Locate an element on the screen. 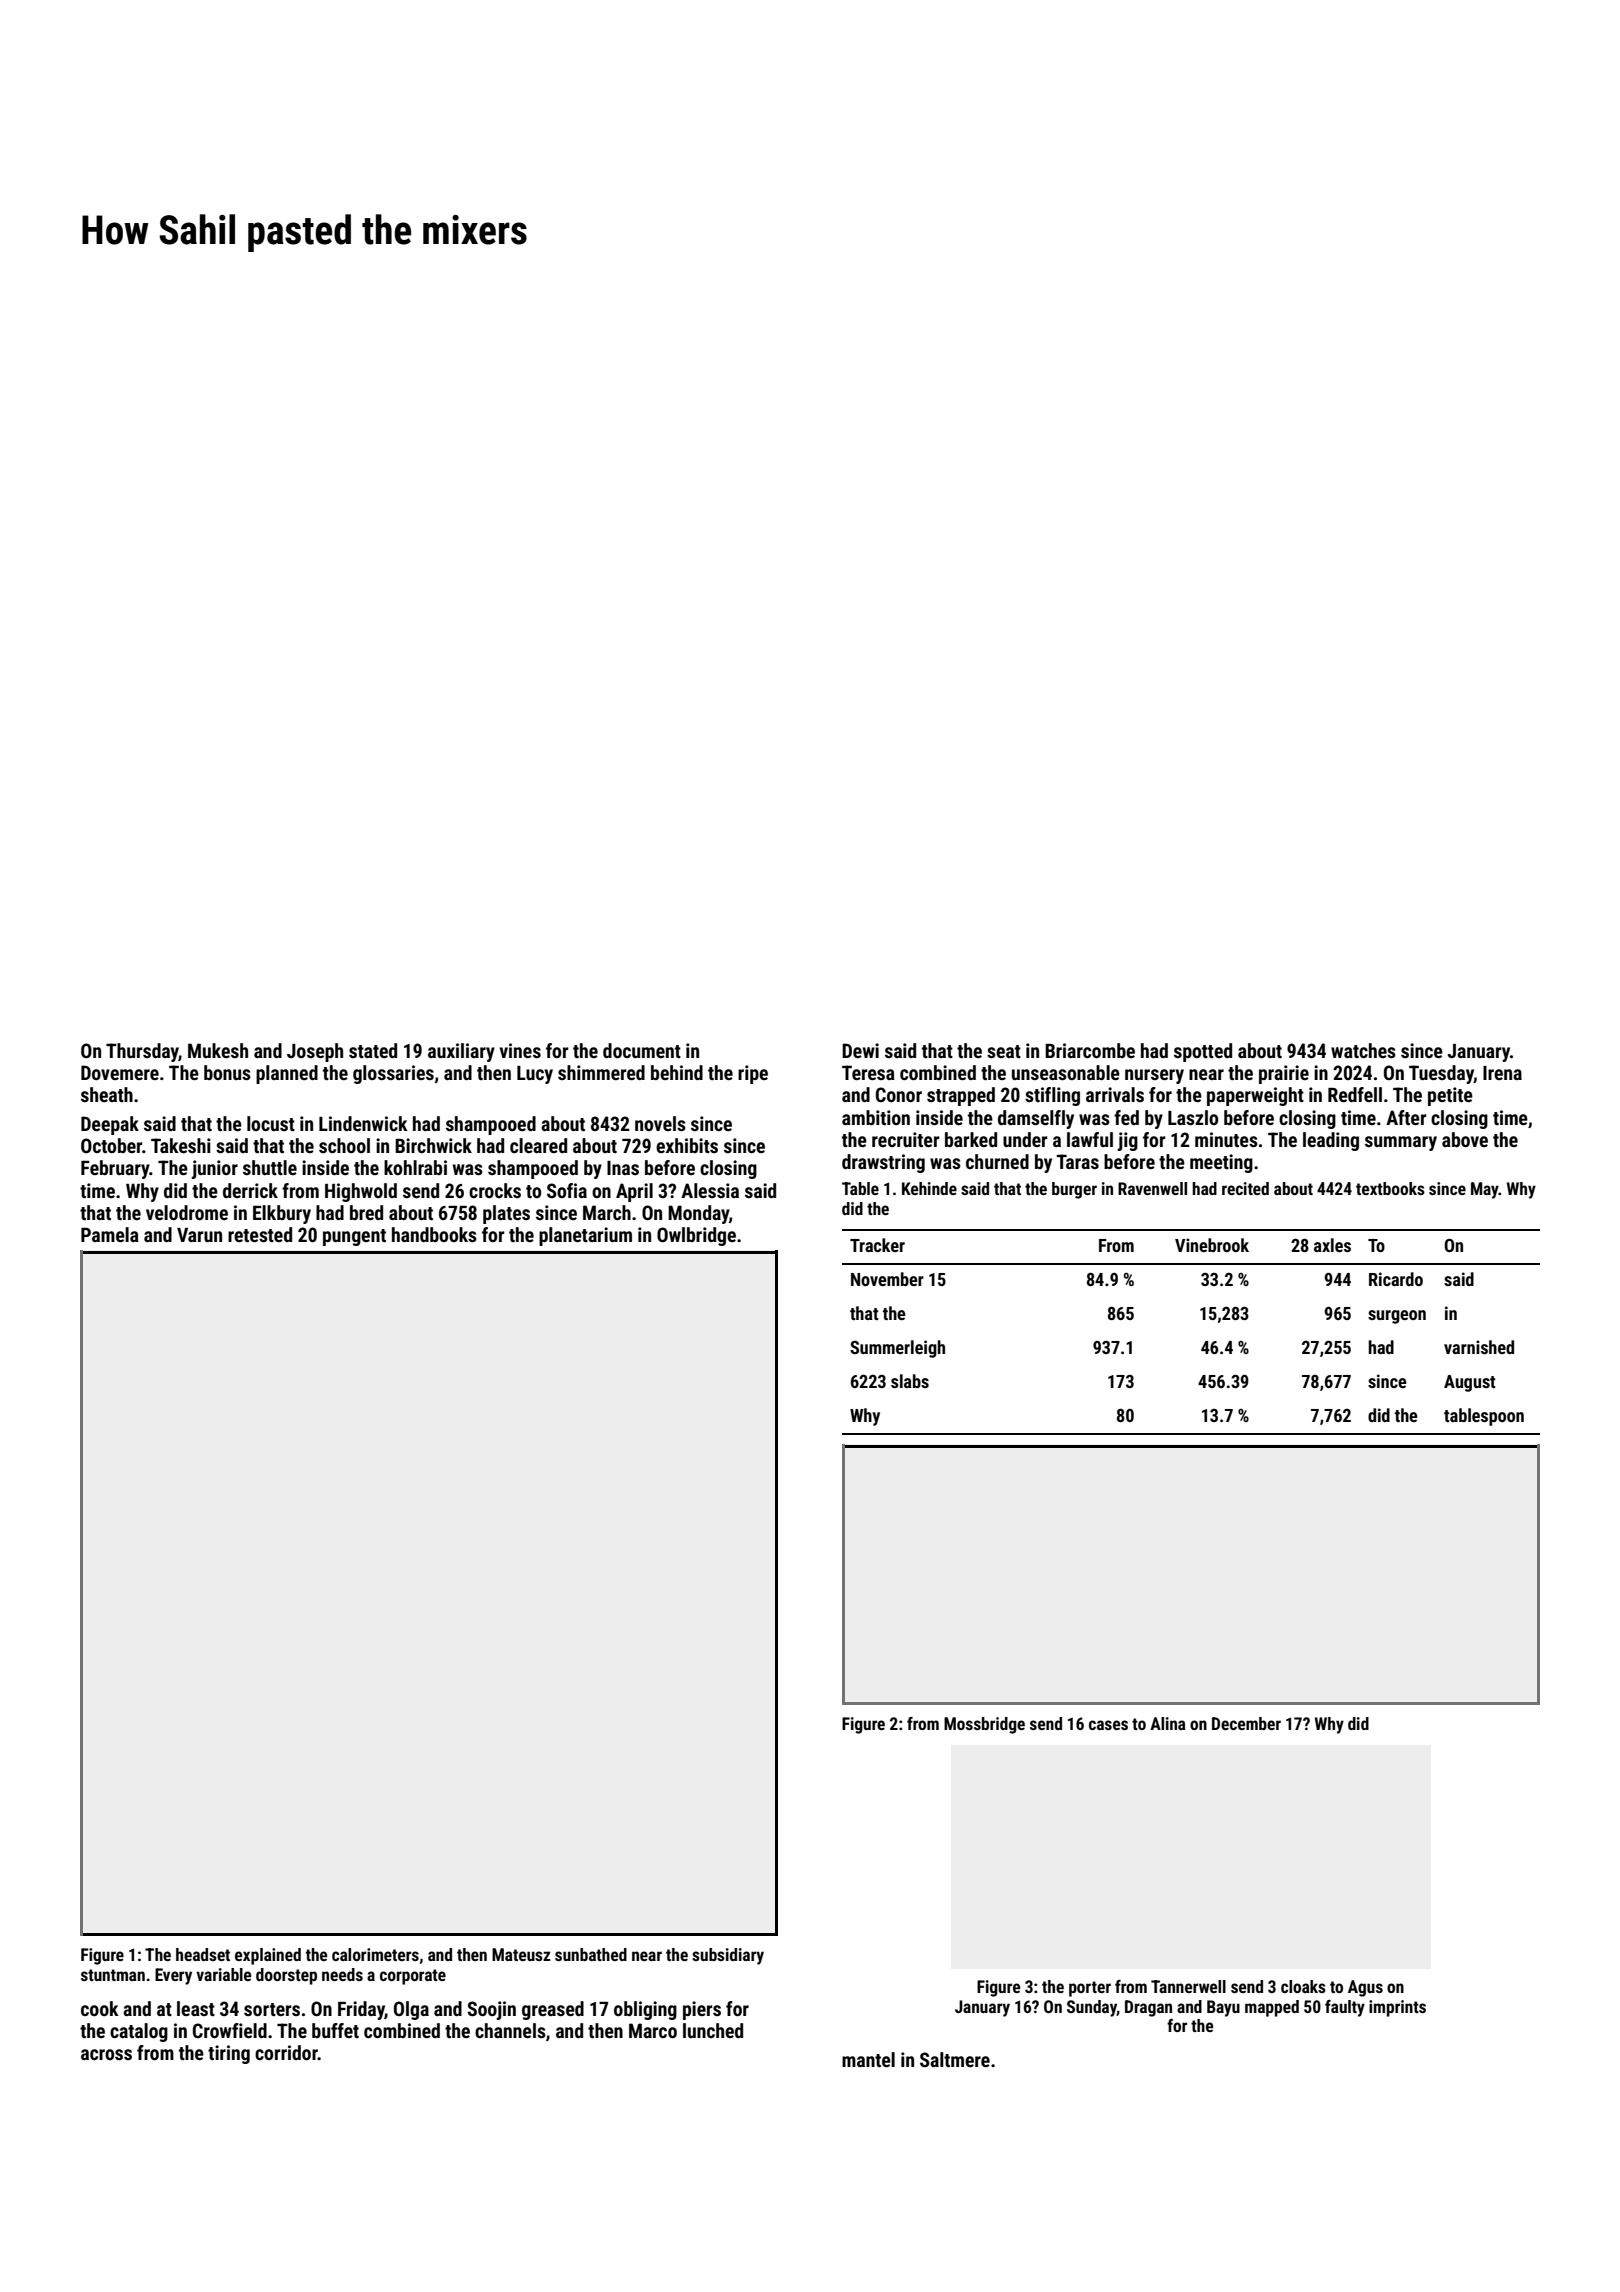 This screenshot has width=1620, height=2292. headset is located at coordinates (203, 1954).
